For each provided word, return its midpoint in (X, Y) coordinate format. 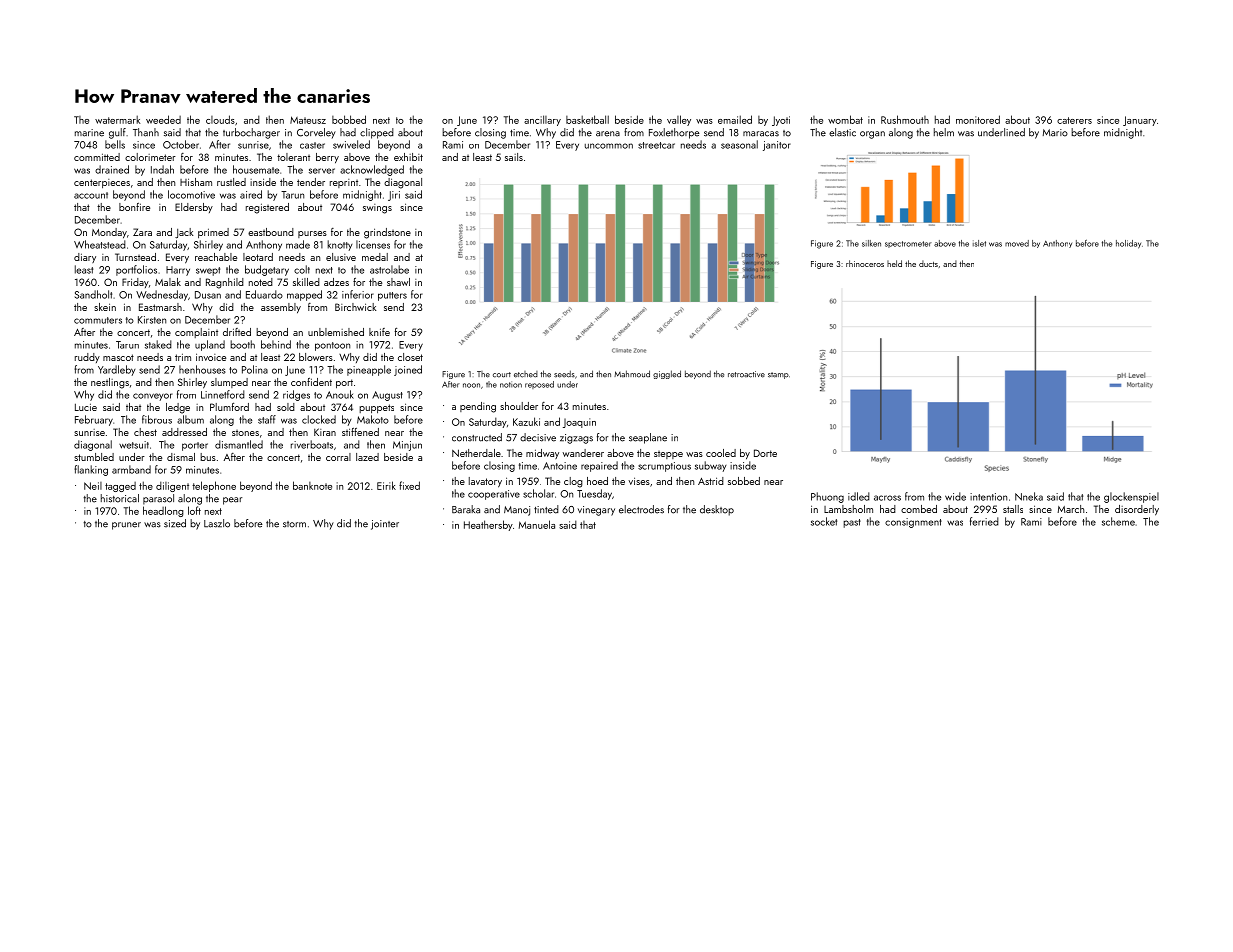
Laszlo (217, 523)
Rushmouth (905, 119)
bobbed (349, 119)
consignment (913, 523)
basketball (587, 119)
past (852, 523)
